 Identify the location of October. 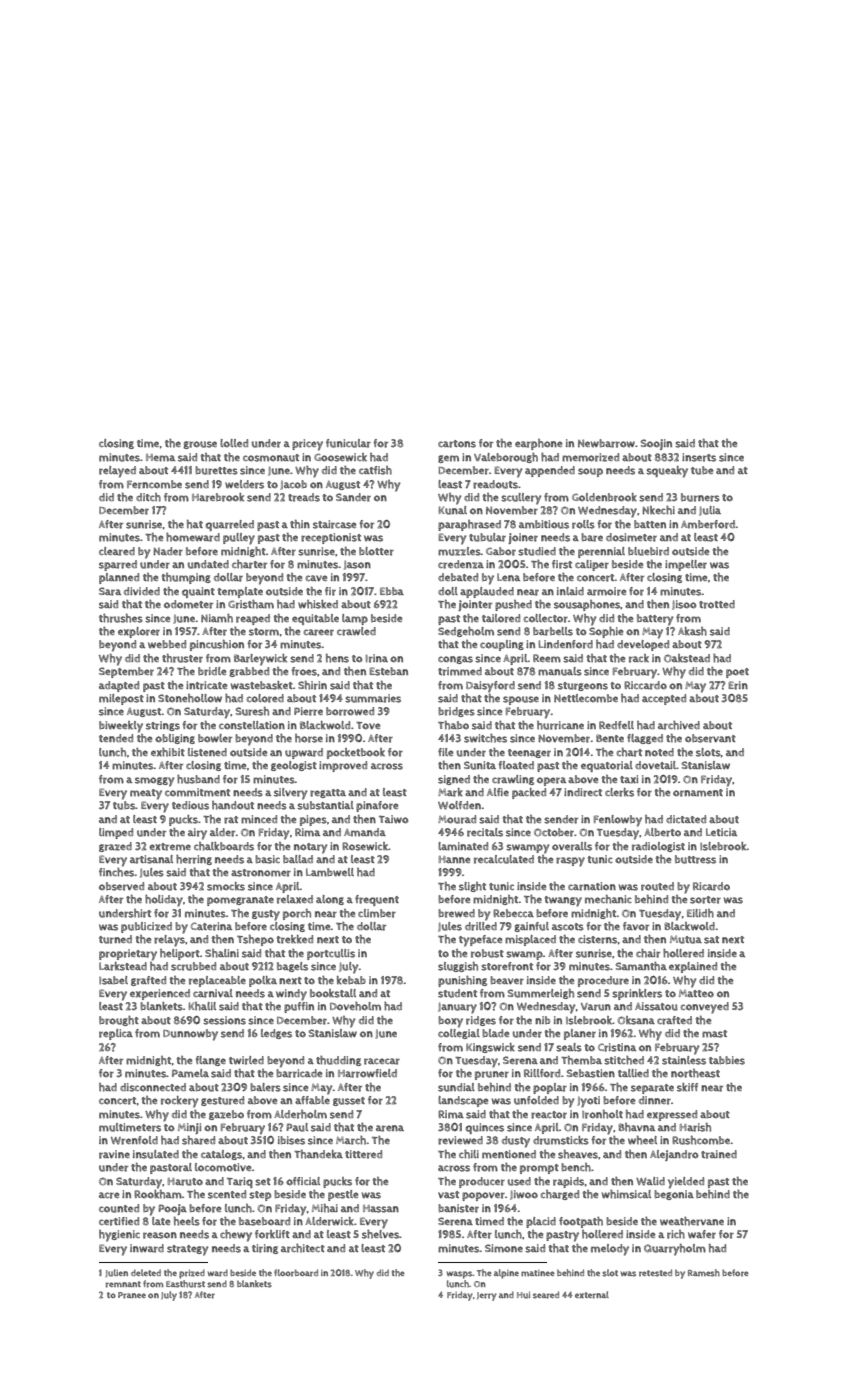
(554, 832).
